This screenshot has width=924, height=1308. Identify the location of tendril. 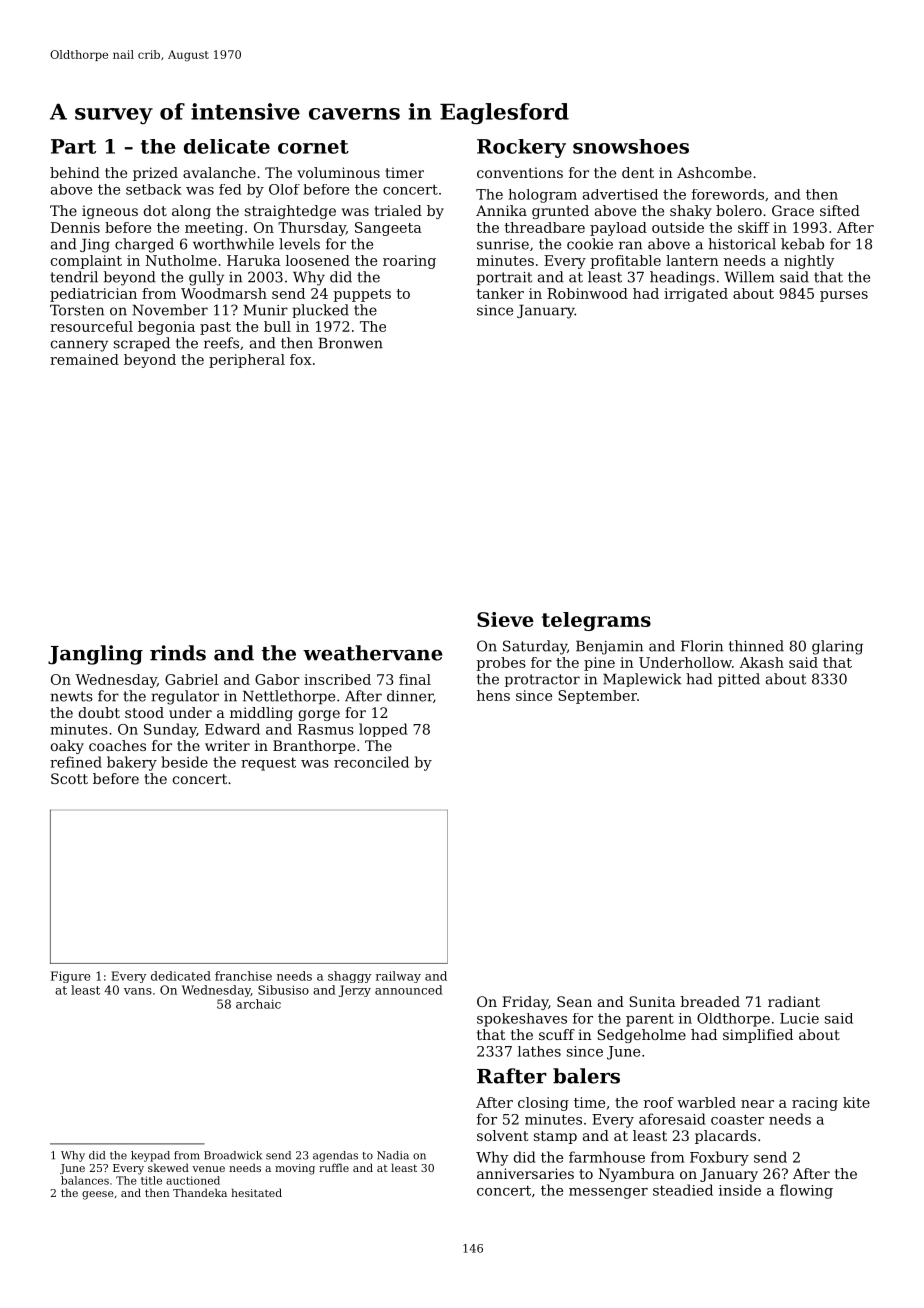
(74, 277).
